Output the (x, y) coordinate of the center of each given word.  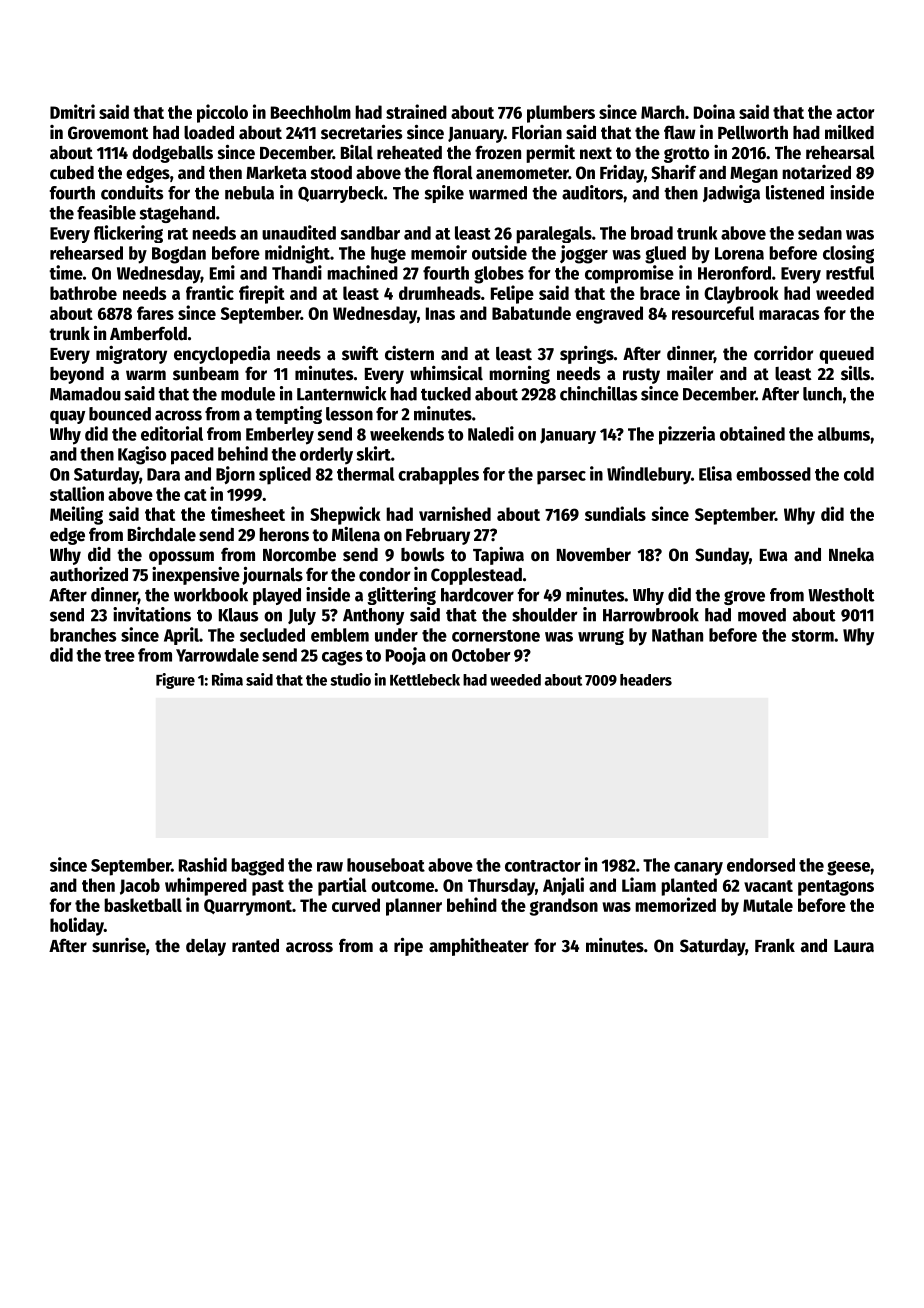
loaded (209, 132)
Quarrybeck (340, 194)
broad (652, 233)
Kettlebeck (425, 680)
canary (698, 869)
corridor (783, 353)
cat (195, 495)
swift (360, 353)
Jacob (140, 886)
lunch (822, 394)
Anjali (563, 886)
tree (119, 656)
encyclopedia (222, 354)
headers (646, 680)
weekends (407, 434)
